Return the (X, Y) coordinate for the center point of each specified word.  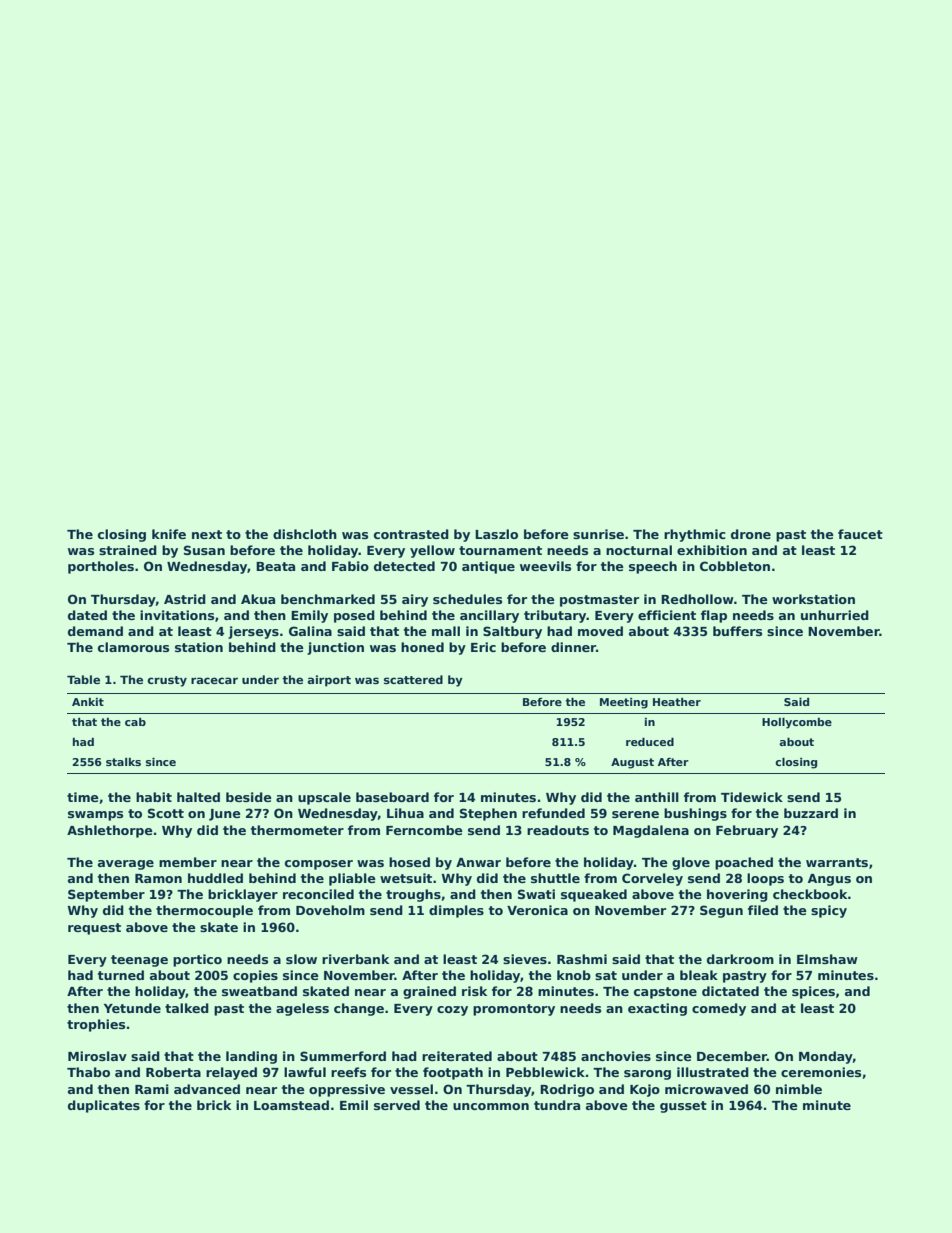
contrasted (411, 534)
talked (187, 1008)
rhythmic (695, 535)
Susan (204, 550)
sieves (525, 959)
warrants (837, 862)
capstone (665, 993)
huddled (215, 878)
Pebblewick (545, 1072)
